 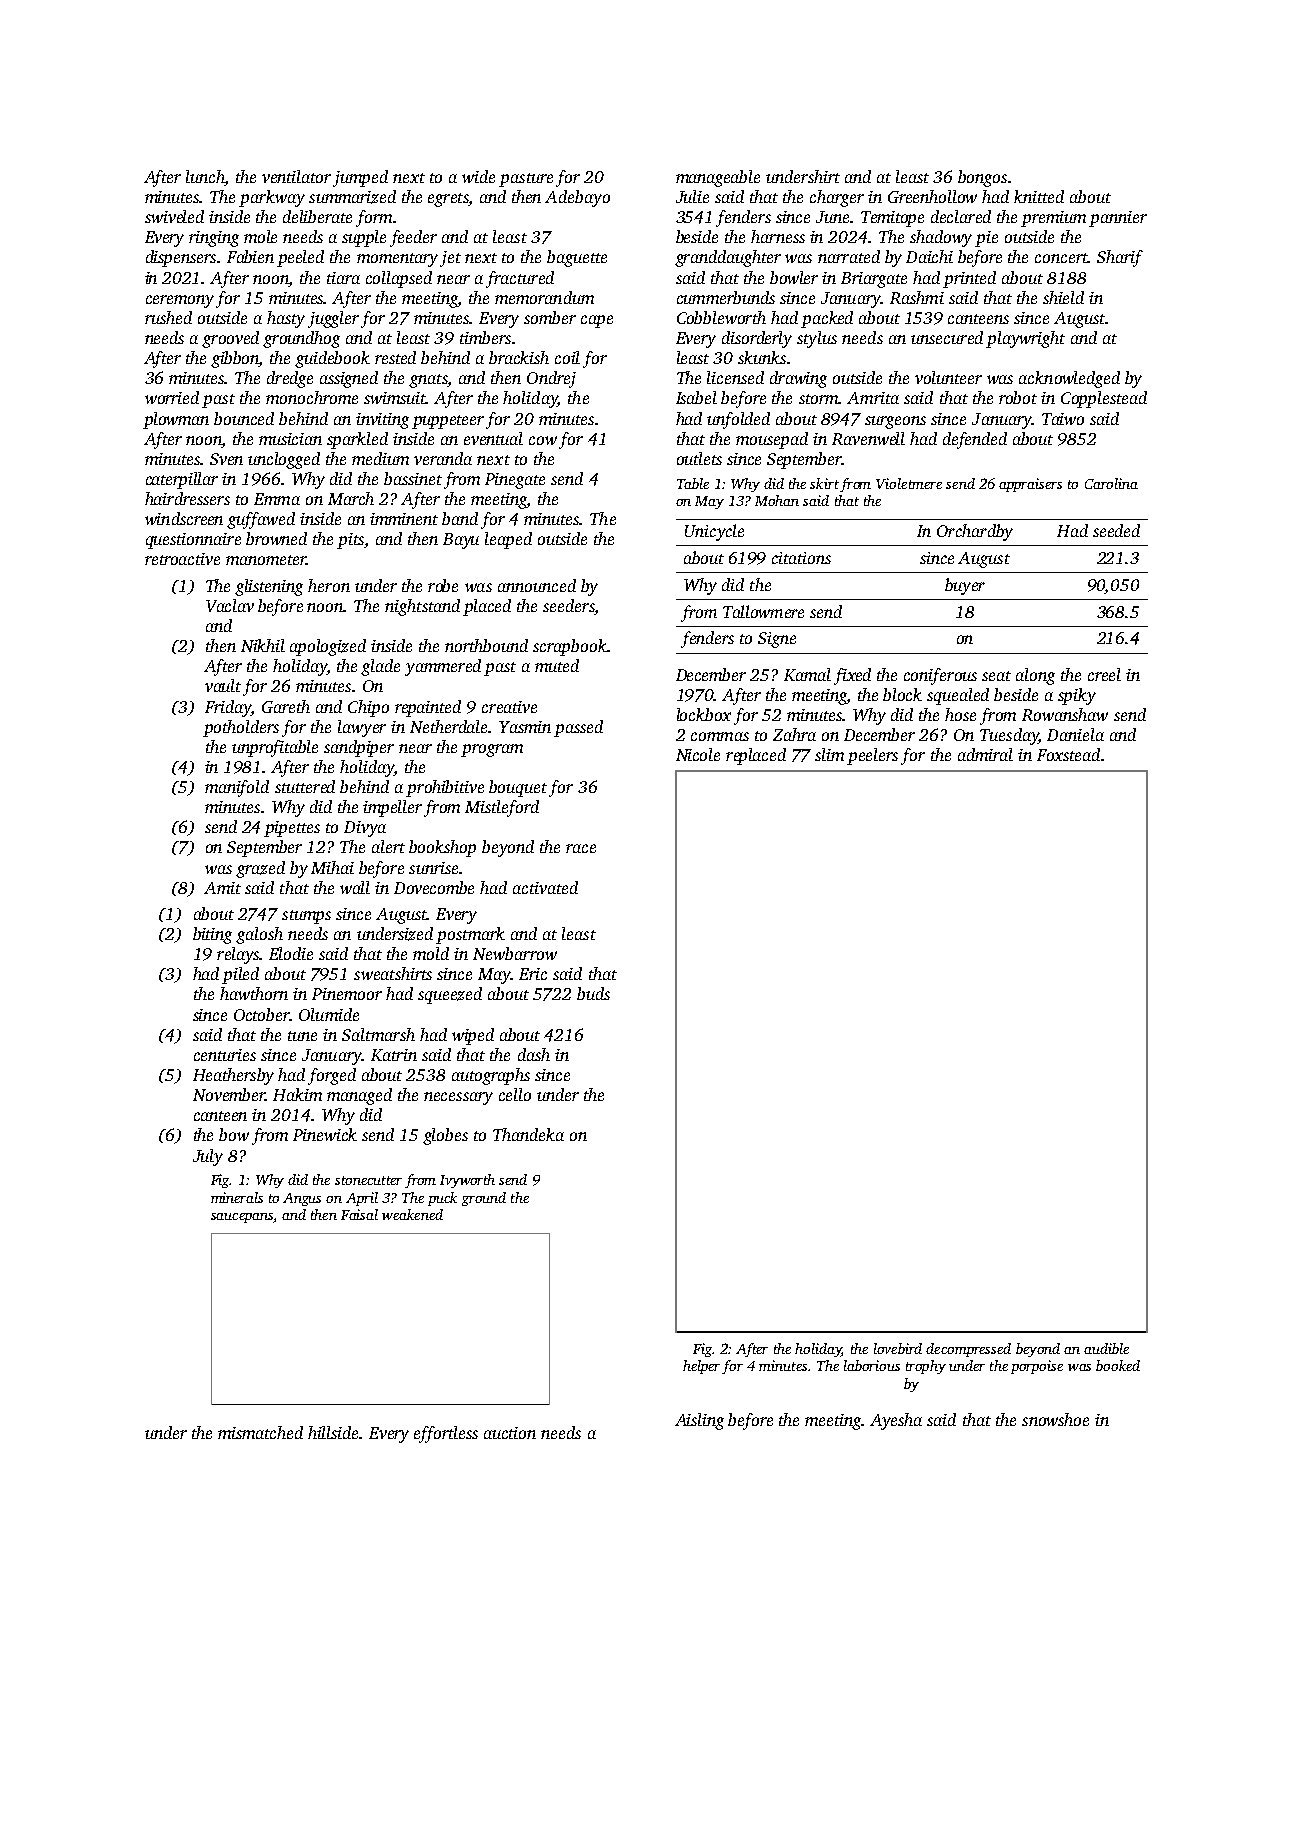 I want to click on Aisling, so click(x=699, y=1421).
